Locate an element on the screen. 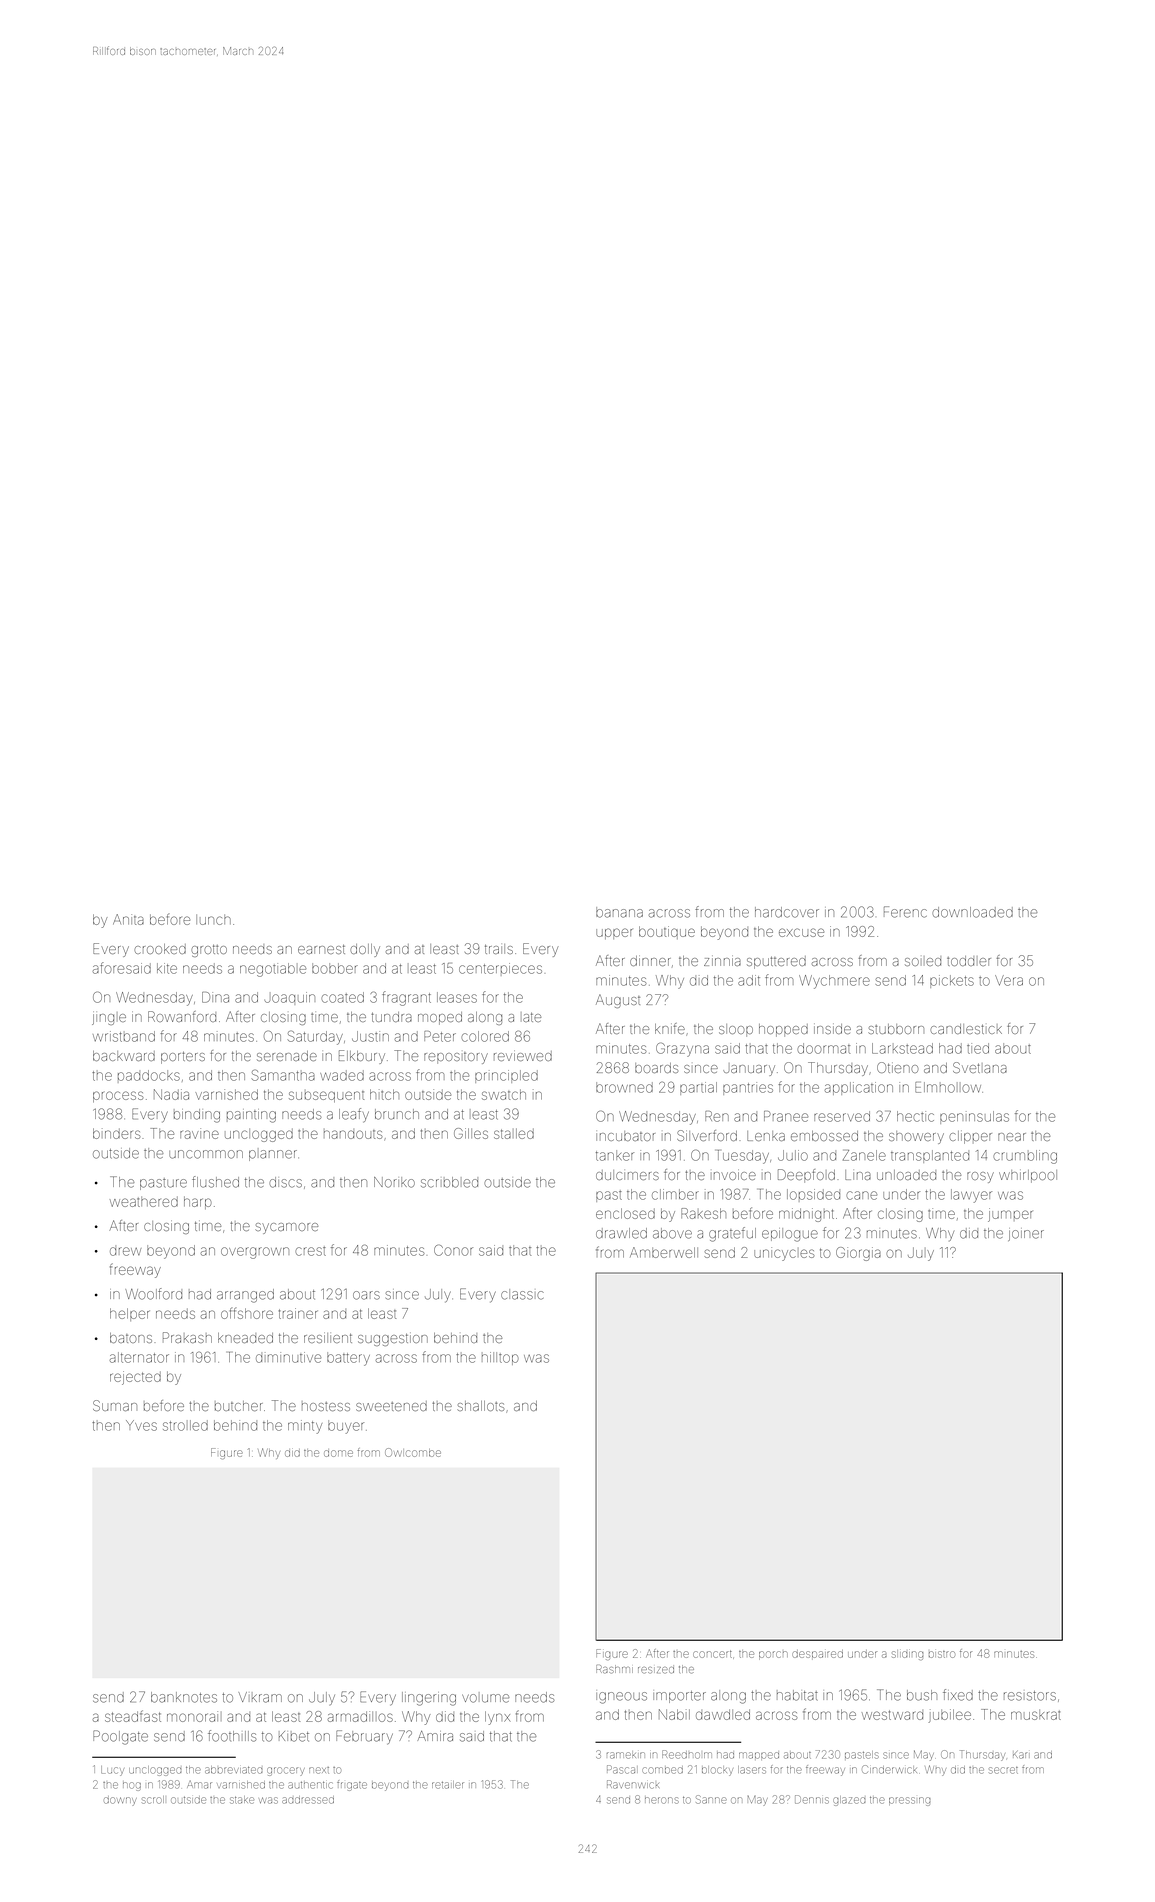  downy is located at coordinates (120, 1801).
